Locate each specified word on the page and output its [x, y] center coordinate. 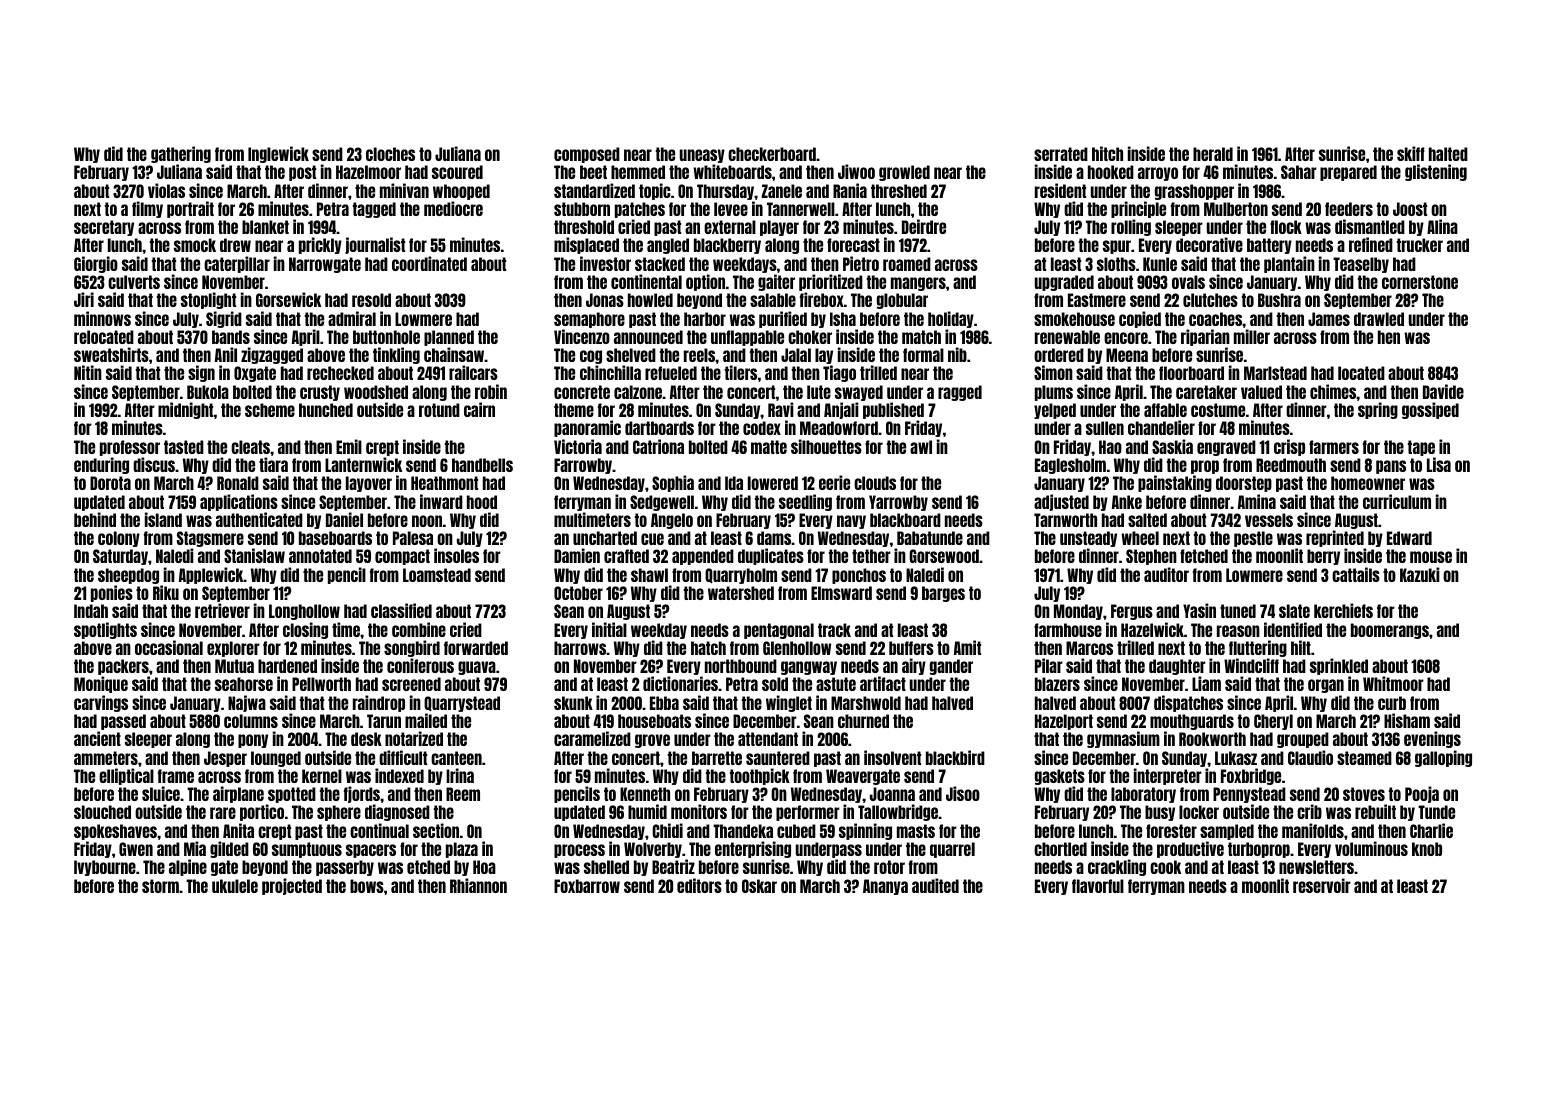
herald [1213, 154]
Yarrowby [898, 503]
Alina [1442, 226]
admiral [352, 318]
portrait [190, 209]
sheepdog [128, 576]
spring [1378, 410]
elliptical [126, 776]
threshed [899, 191]
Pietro [861, 263]
